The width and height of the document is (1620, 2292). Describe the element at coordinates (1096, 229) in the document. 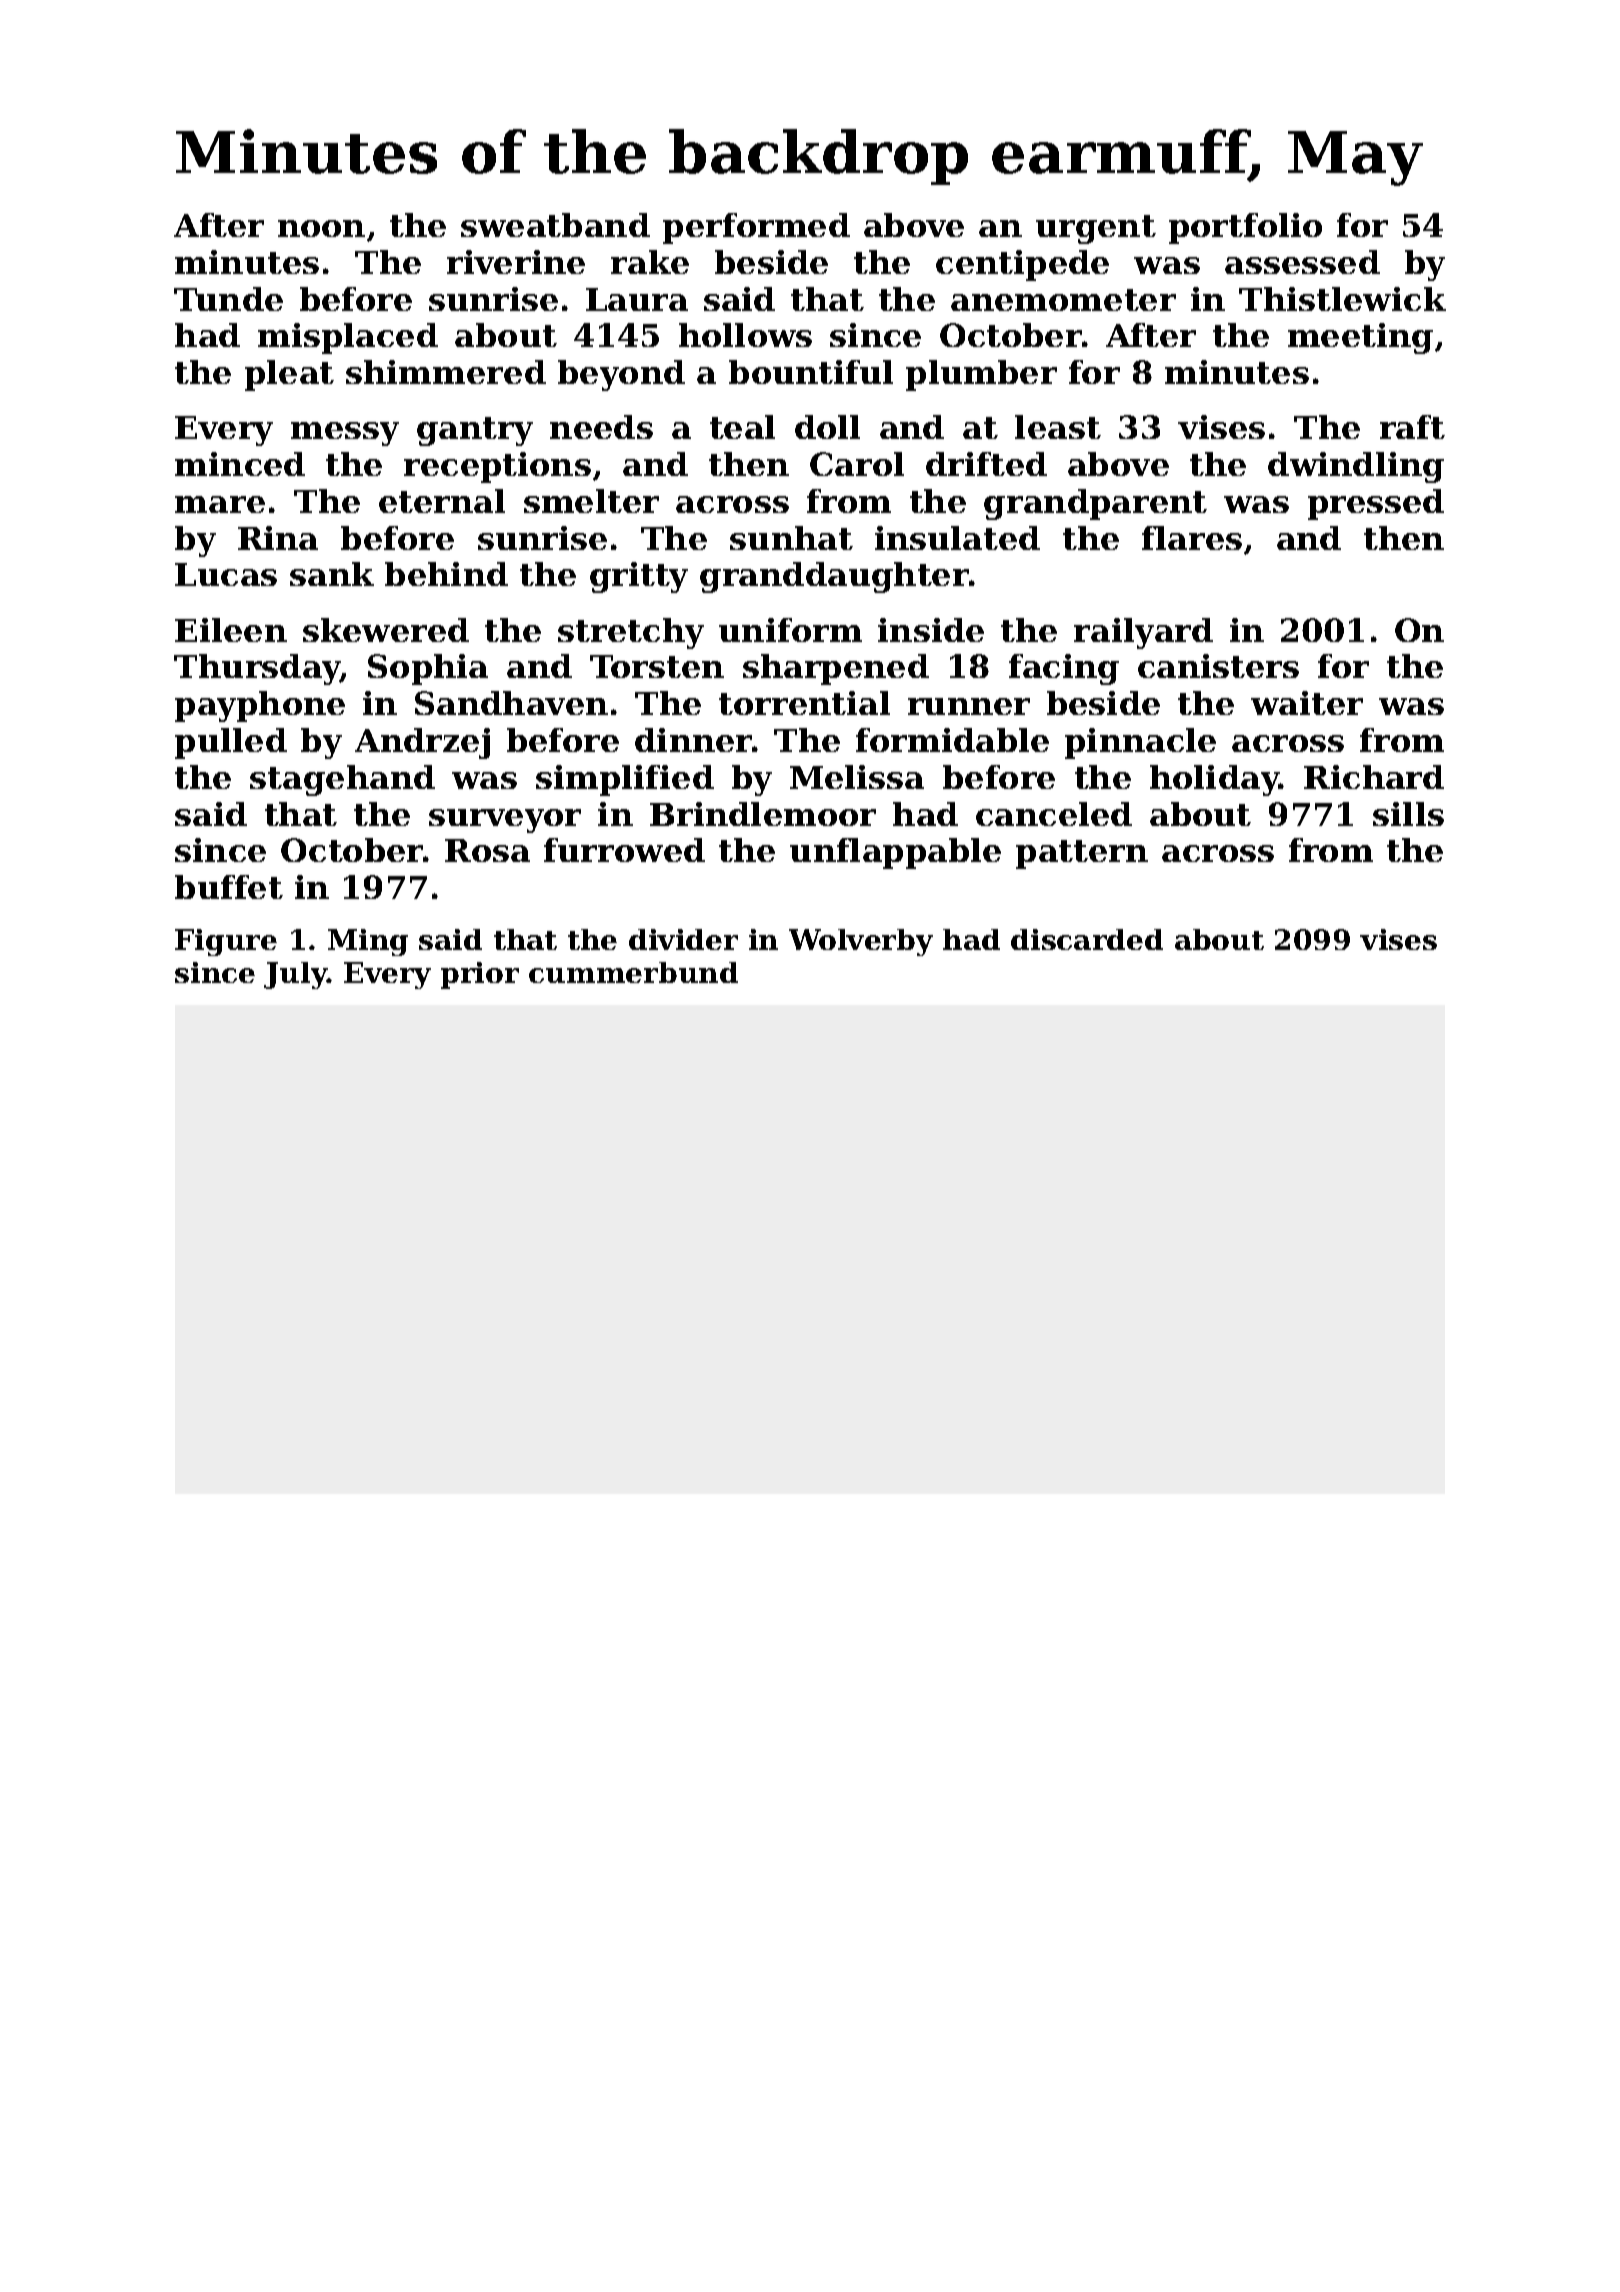

I see `urgent` at that location.
